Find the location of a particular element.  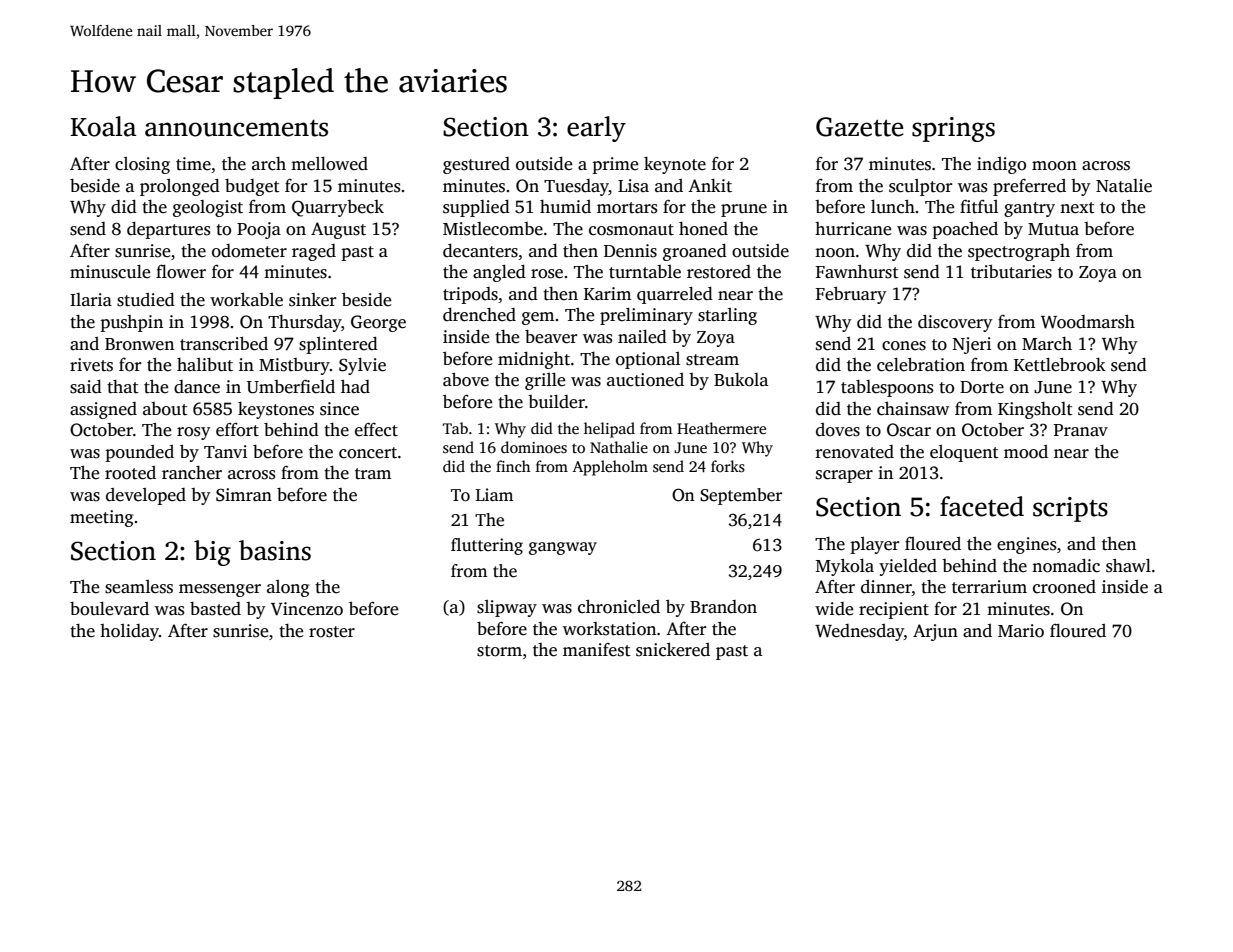

effort is located at coordinates (237, 429).
